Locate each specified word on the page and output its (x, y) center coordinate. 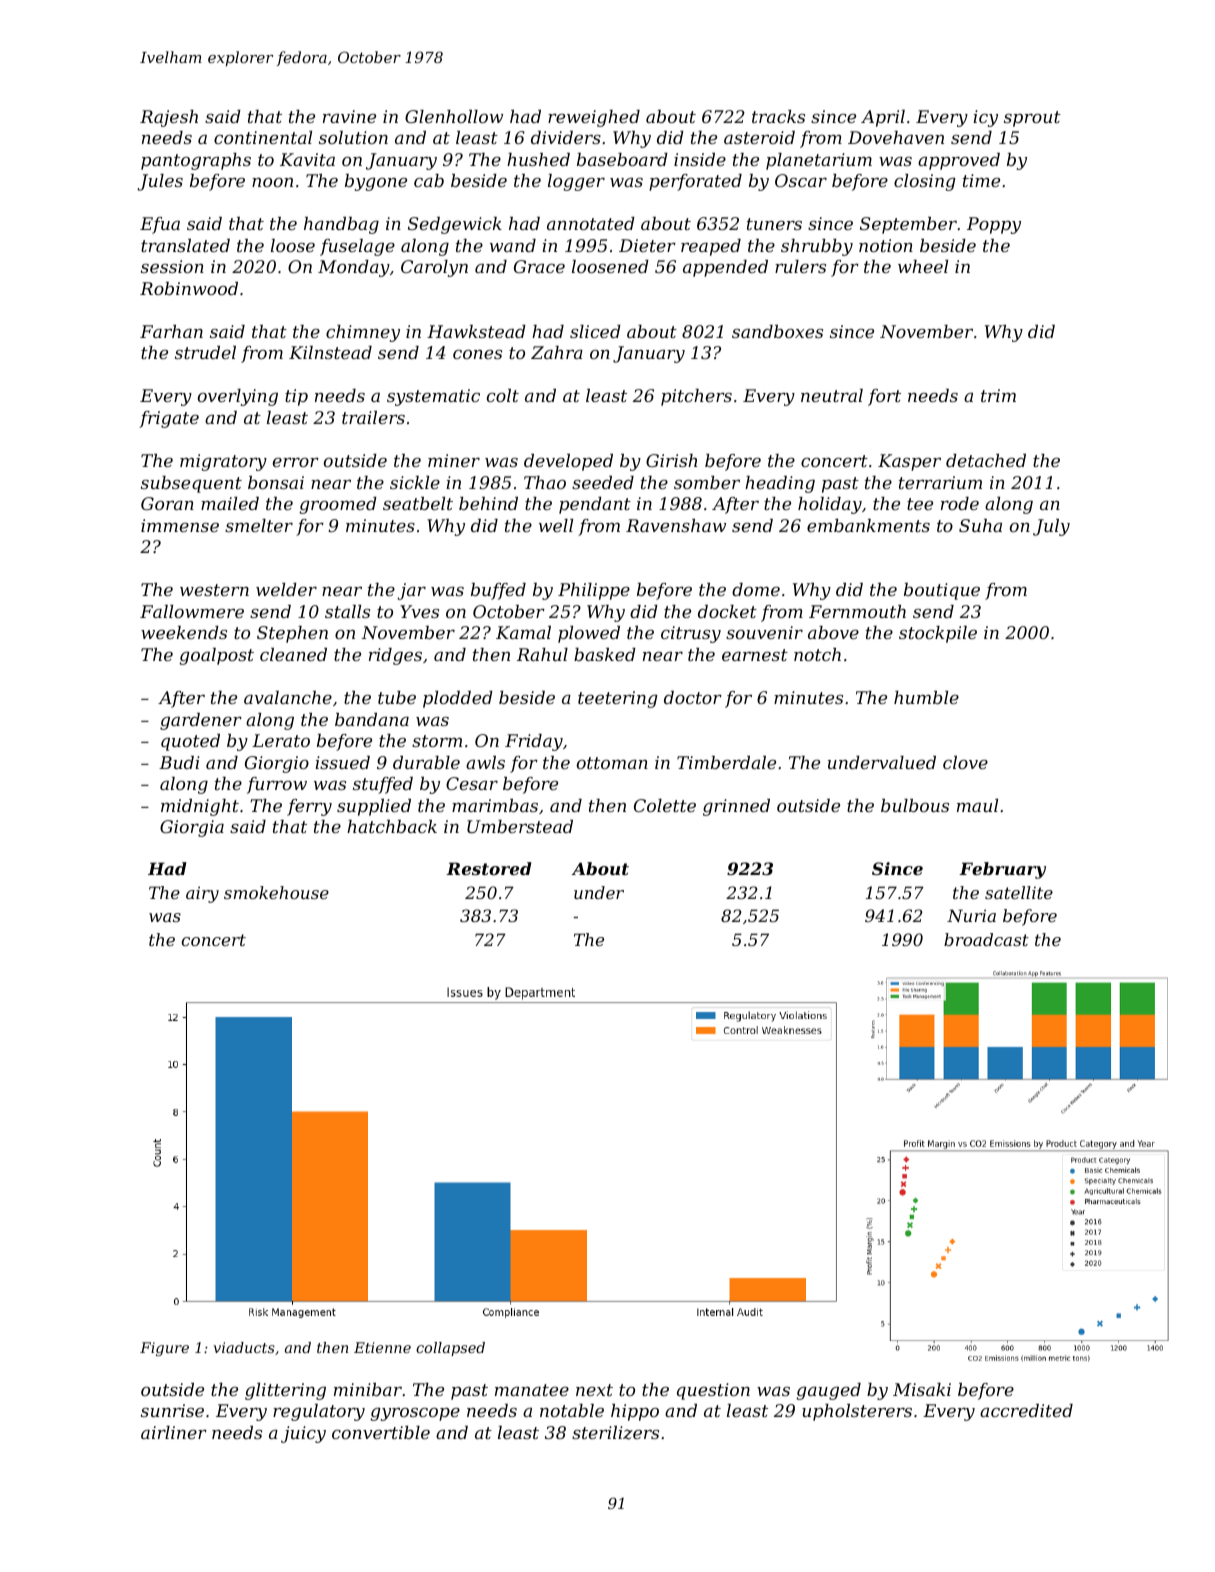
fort (884, 397)
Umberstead (520, 826)
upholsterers (857, 1412)
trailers (373, 417)
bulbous (915, 805)
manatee (532, 1390)
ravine (349, 116)
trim (998, 395)
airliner (174, 1432)
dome (756, 589)
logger (576, 182)
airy (202, 894)
